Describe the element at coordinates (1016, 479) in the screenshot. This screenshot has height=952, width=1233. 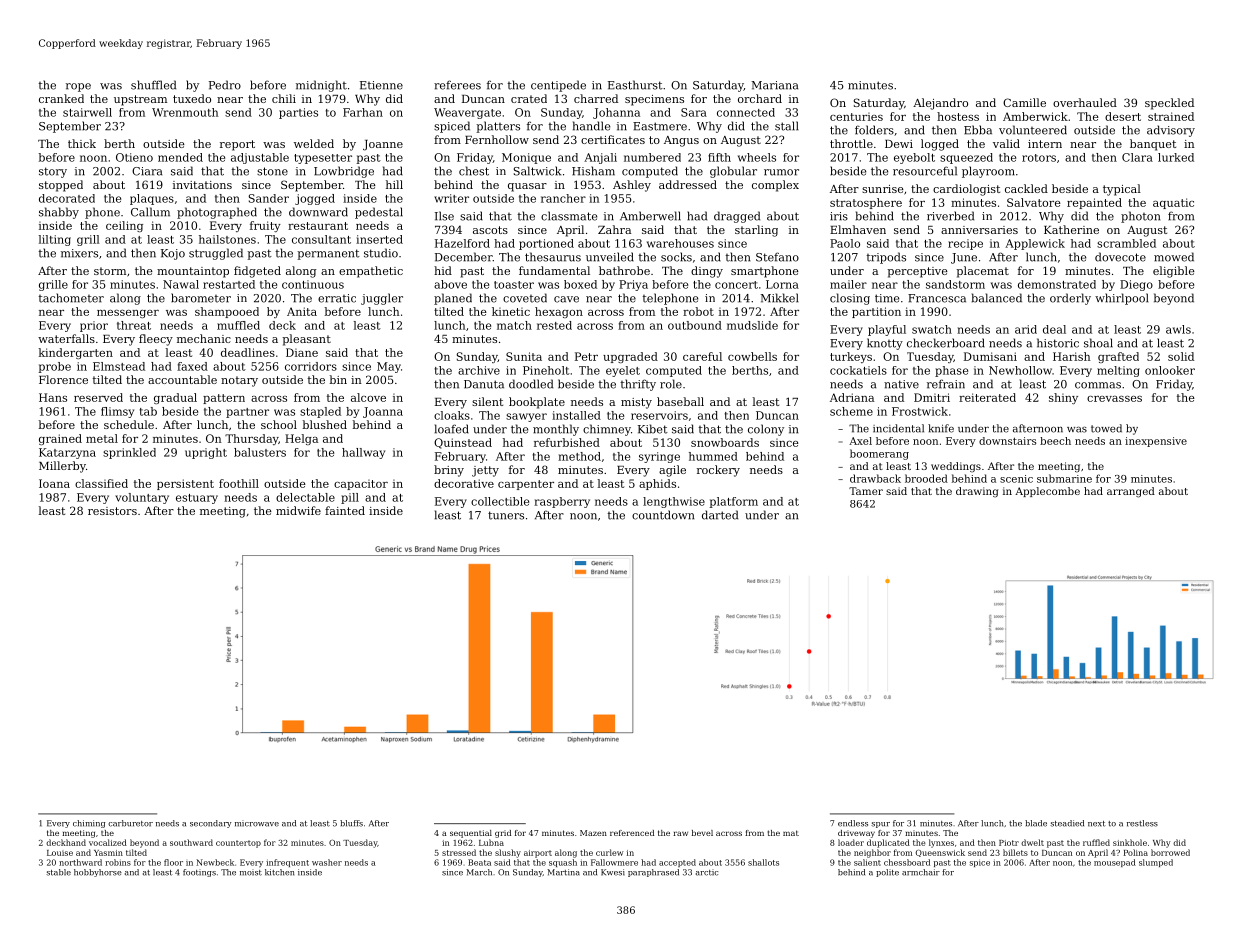
I see `scenic` at that location.
